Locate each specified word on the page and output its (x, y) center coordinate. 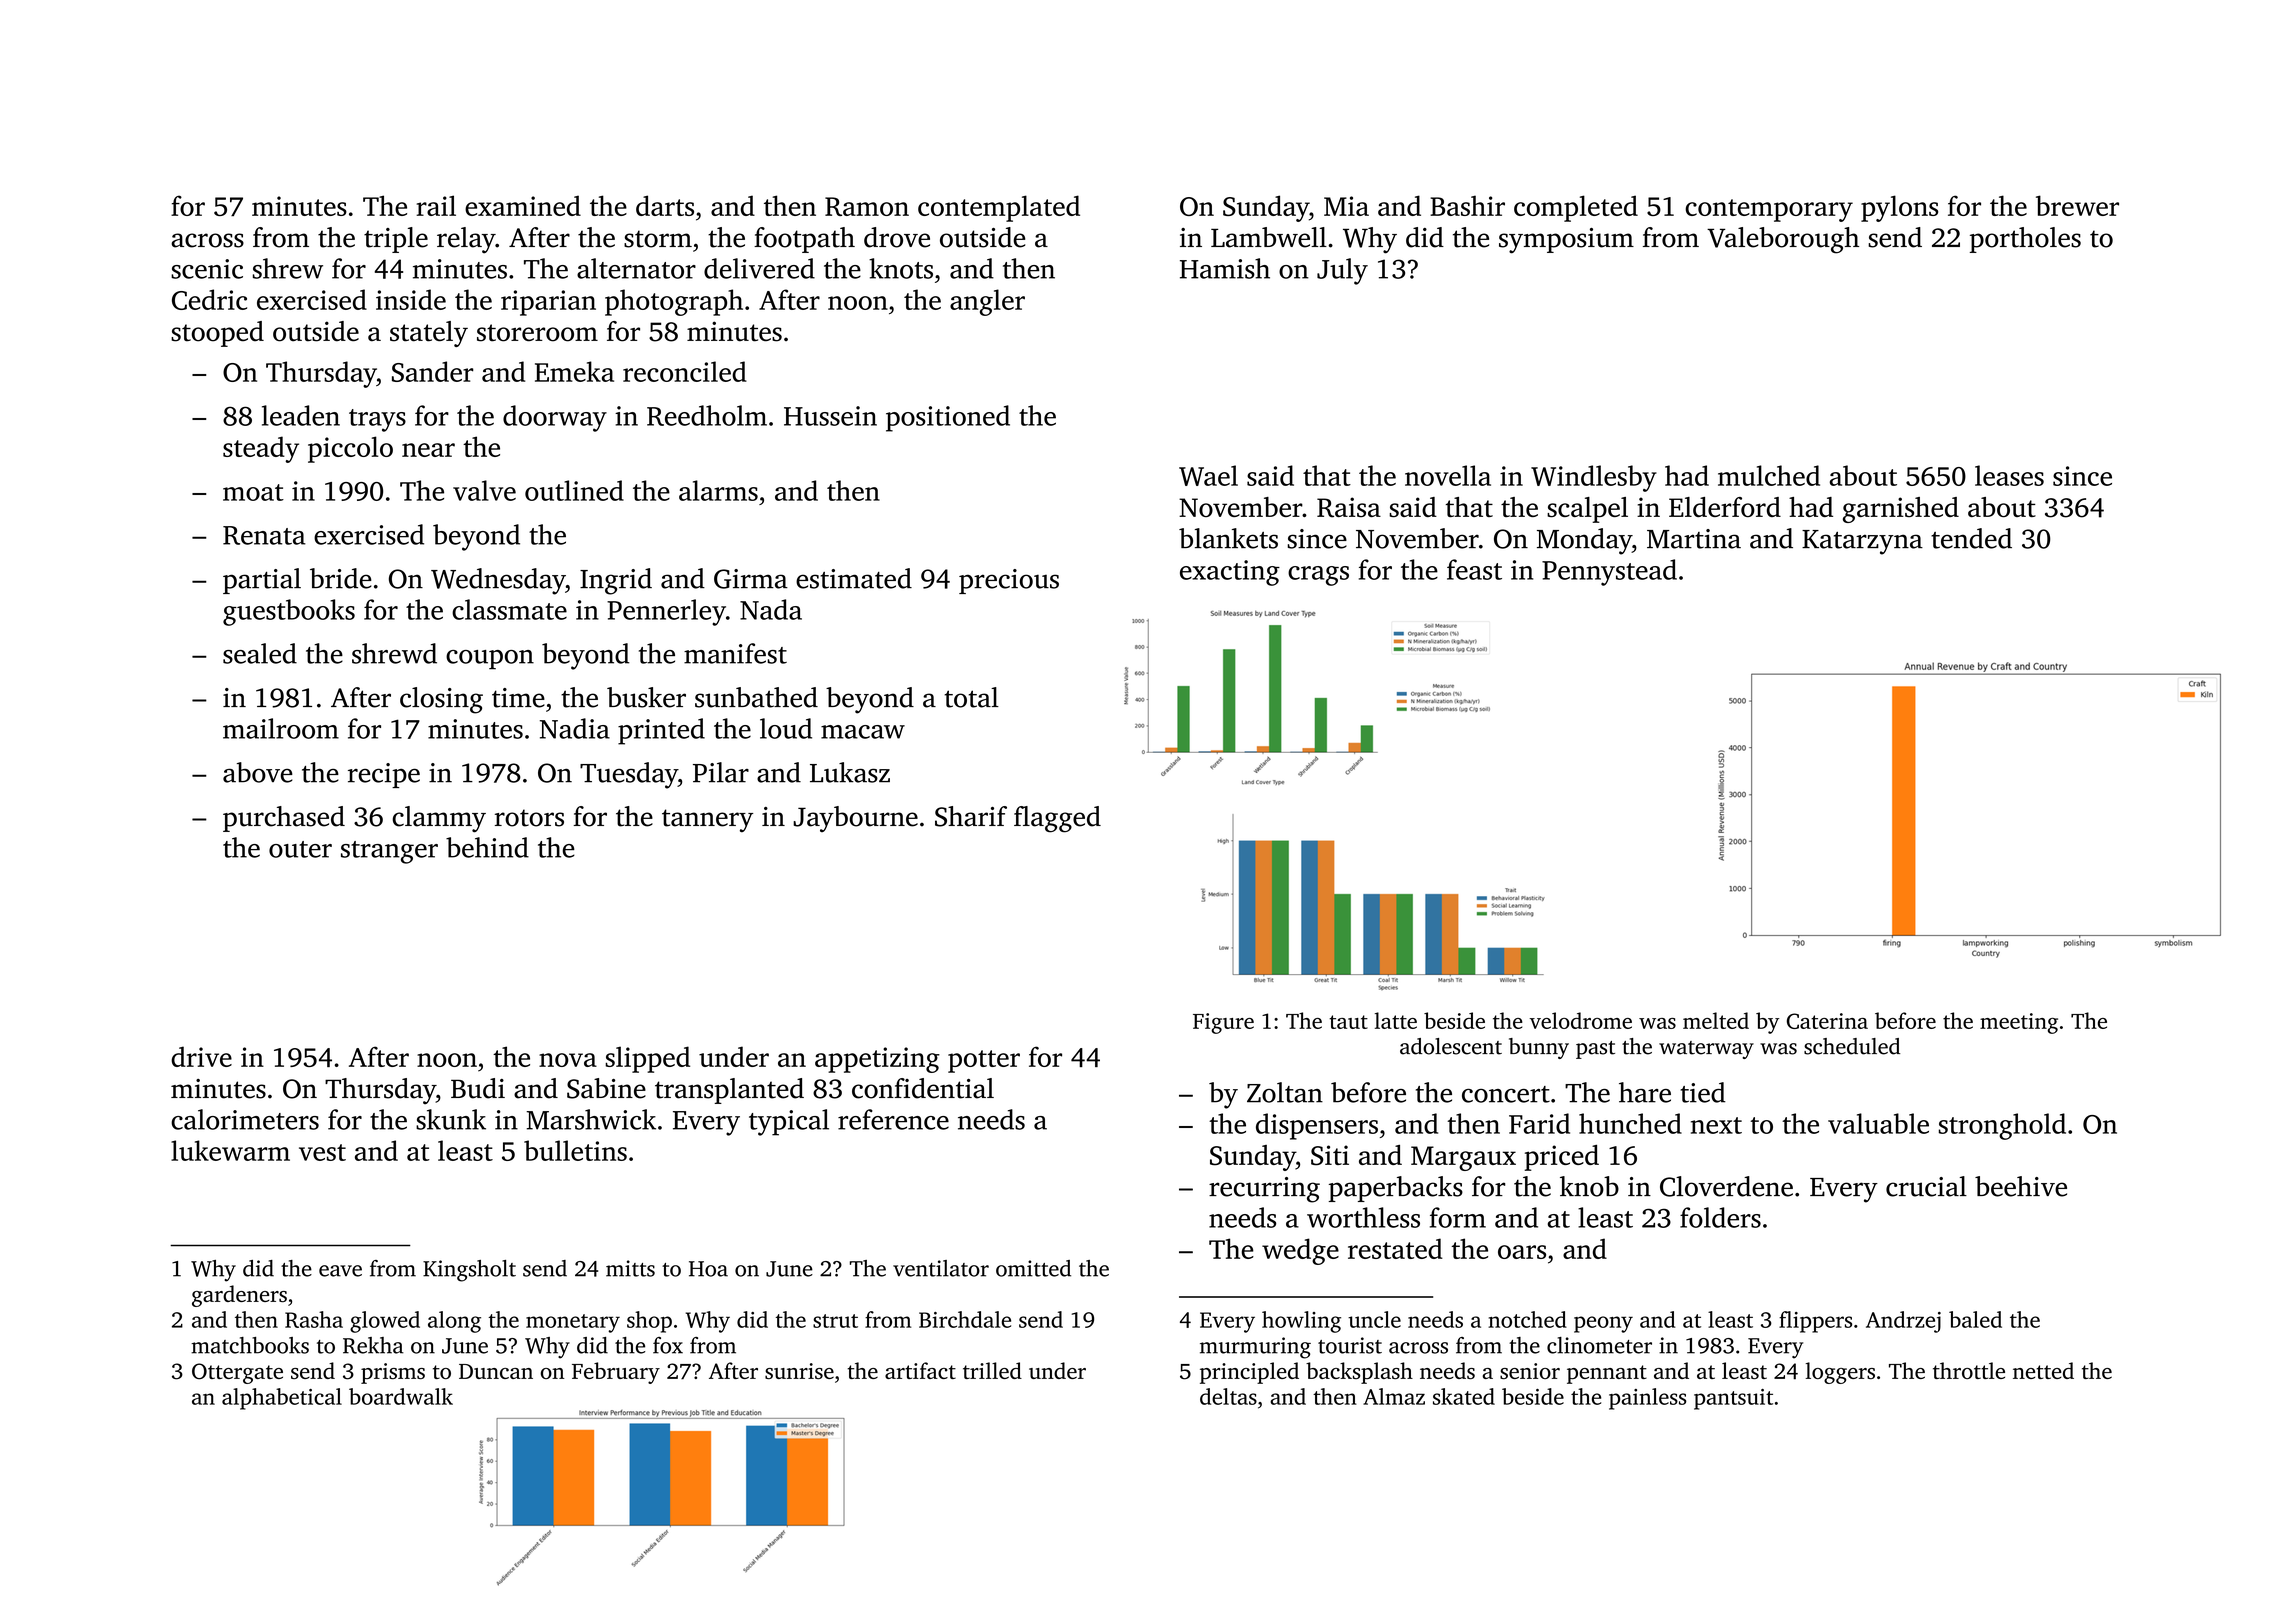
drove (897, 237)
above (258, 772)
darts (665, 205)
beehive (2021, 1186)
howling (1301, 1322)
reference (893, 1119)
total (971, 697)
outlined (574, 490)
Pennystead (1609, 572)
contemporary (1769, 210)
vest (322, 1152)
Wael (1208, 475)
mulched (1769, 475)
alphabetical (282, 1399)
